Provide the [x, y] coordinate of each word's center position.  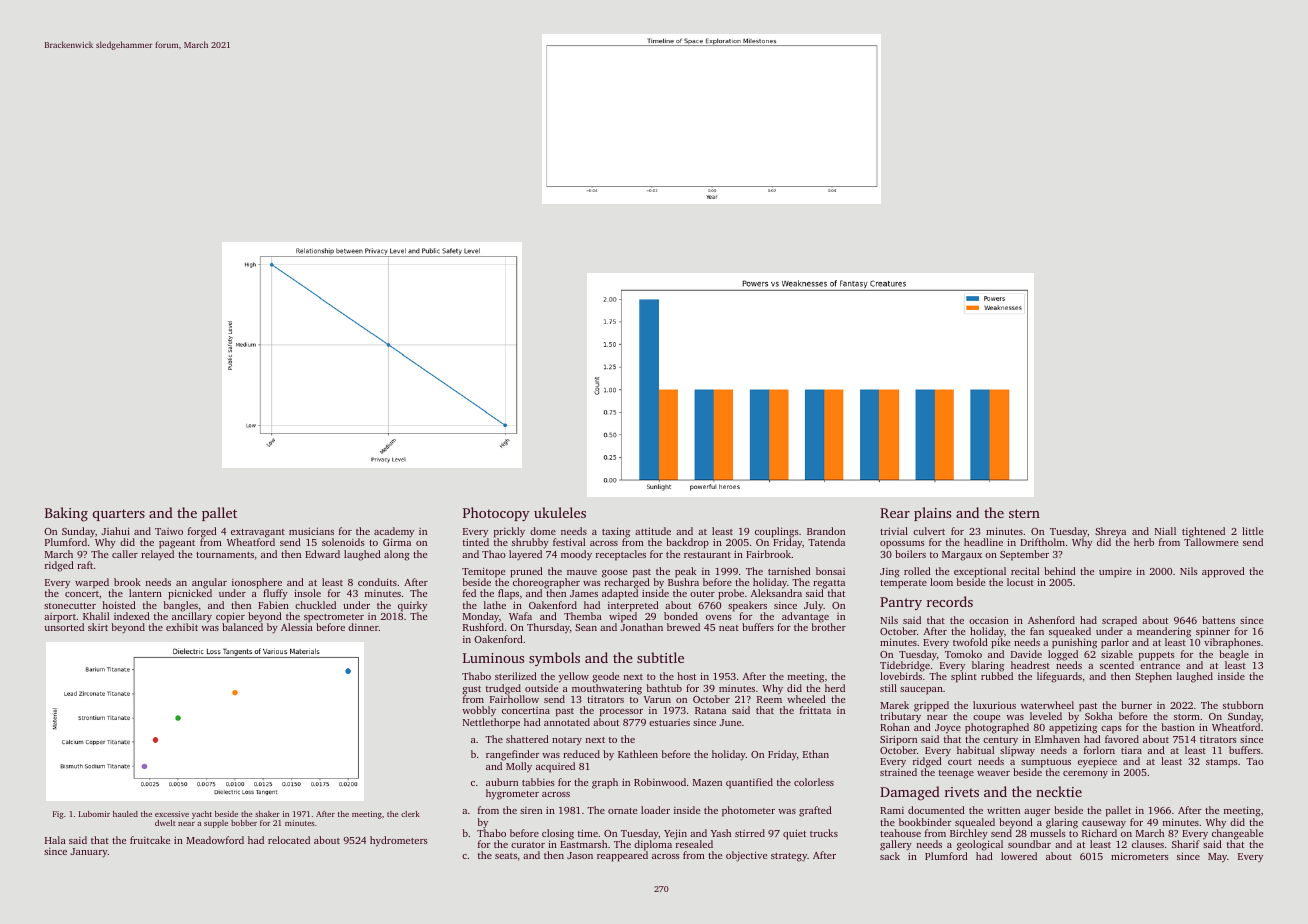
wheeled [806, 699]
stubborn [1243, 705]
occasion [989, 620]
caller [125, 554]
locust [1020, 582]
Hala [55, 840]
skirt [98, 627]
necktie [1059, 791]
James [584, 593]
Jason [580, 855]
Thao [494, 554]
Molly [519, 767]
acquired [555, 767]
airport [60, 618]
